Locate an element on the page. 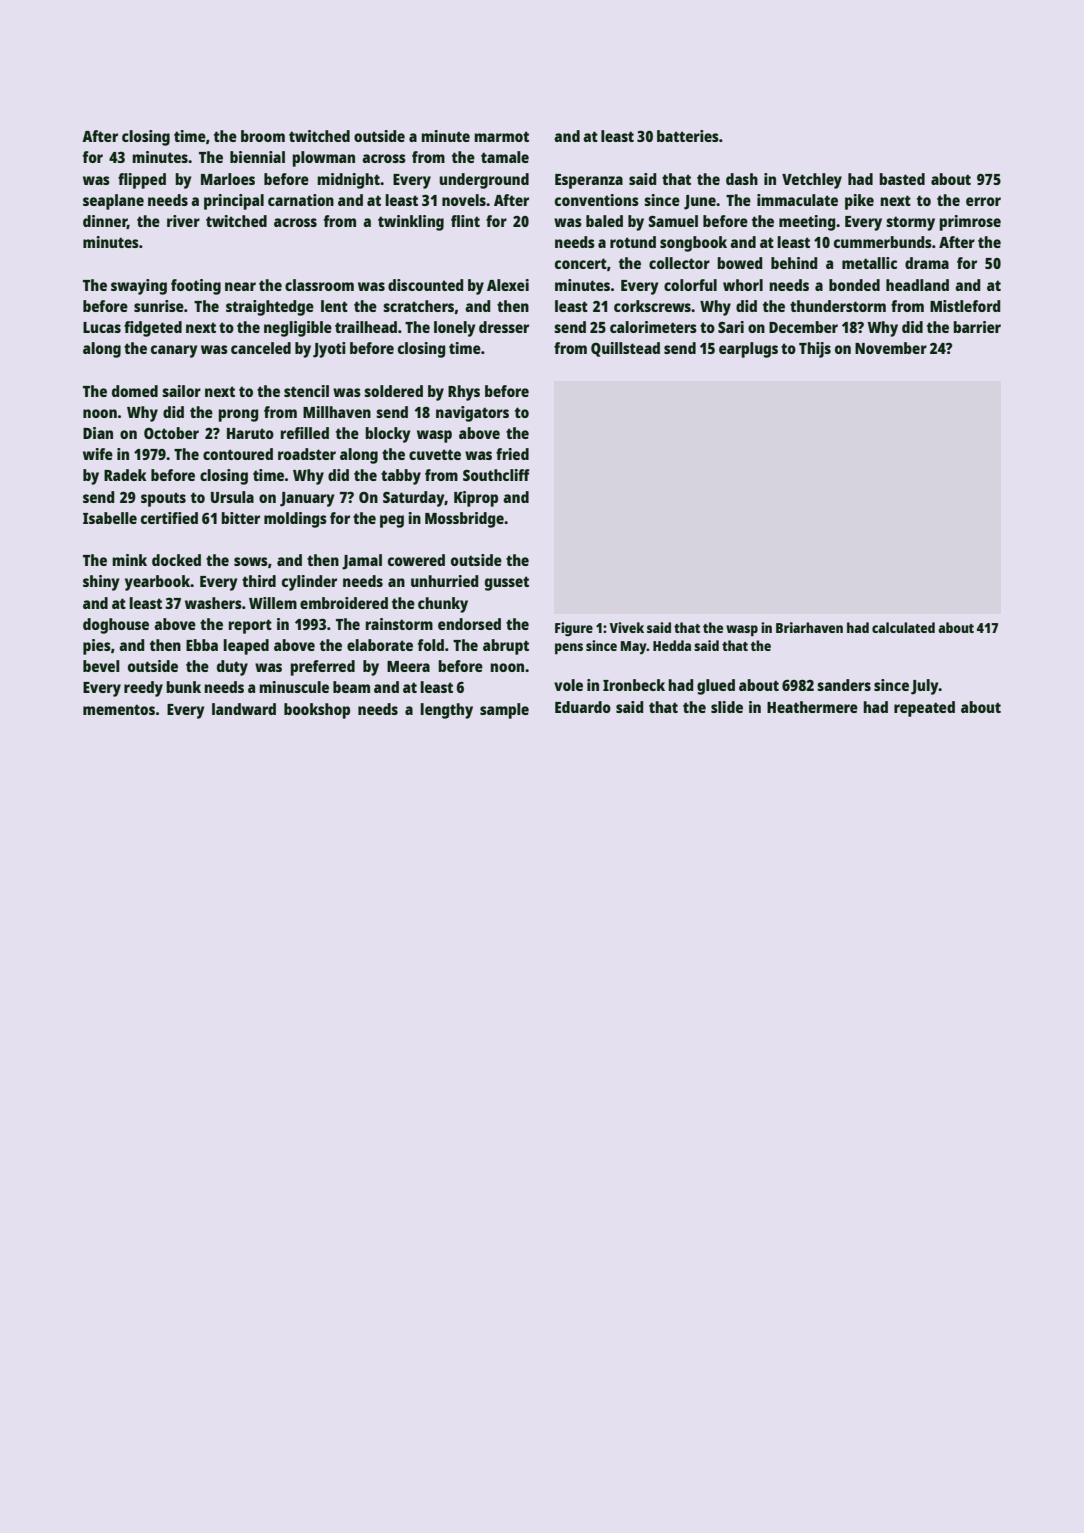 The height and width of the page is (1533, 1084). Alexei is located at coordinates (508, 285).
